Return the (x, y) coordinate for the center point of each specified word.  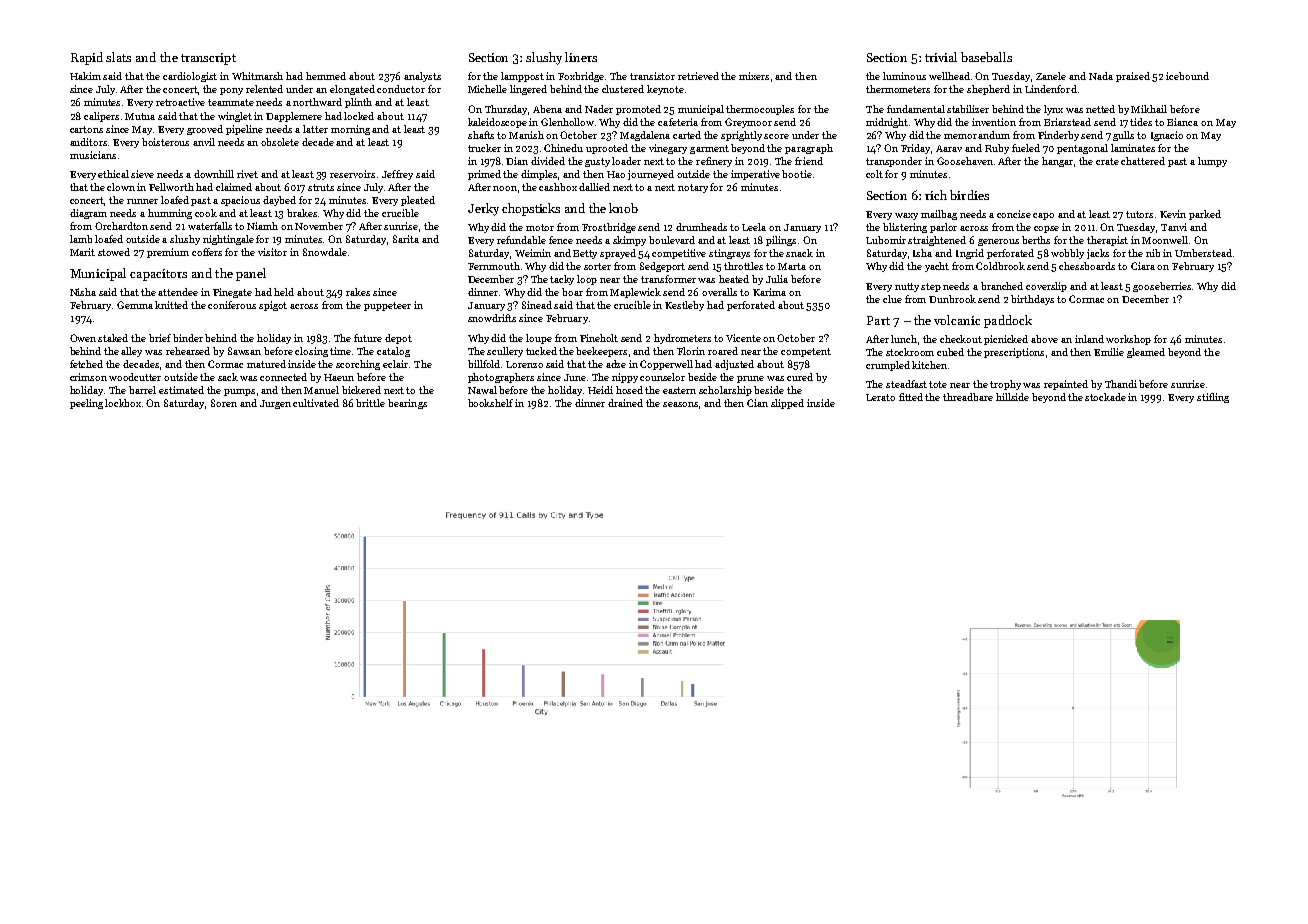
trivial (941, 57)
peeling (86, 404)
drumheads (701, 227)
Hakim (85, 76)
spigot (273, 306)
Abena (547, 109)
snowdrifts (492, 318)
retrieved (698, 76)
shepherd (988, 90)
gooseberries (1162, 287)
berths (1036, 240)
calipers (101, 117)
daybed (279, 201)
